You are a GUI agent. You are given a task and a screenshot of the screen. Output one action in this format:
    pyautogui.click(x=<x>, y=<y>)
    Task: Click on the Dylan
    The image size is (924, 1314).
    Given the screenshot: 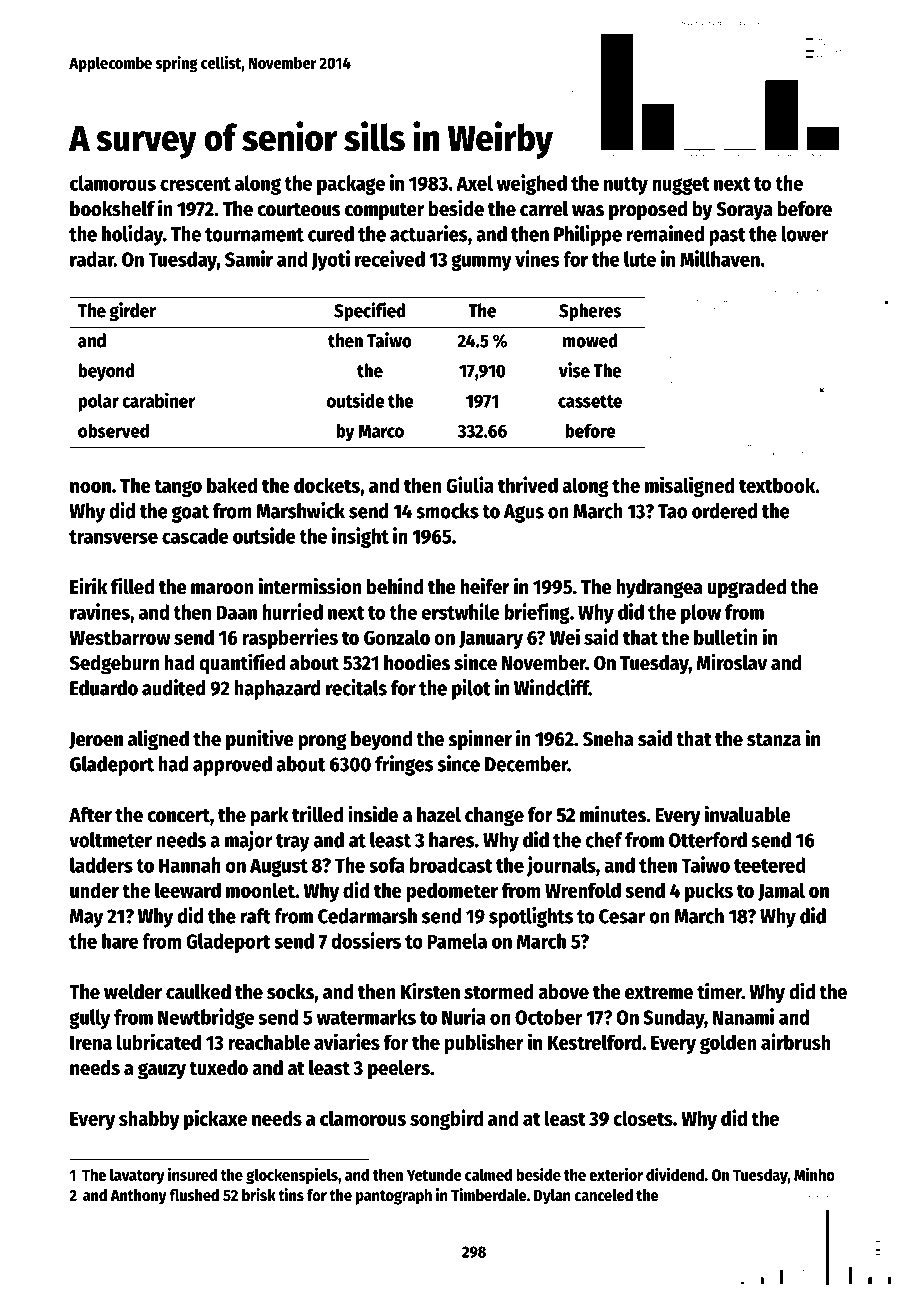 What is the action you would take?
    pyautogui.click(x=552, y=1197)
